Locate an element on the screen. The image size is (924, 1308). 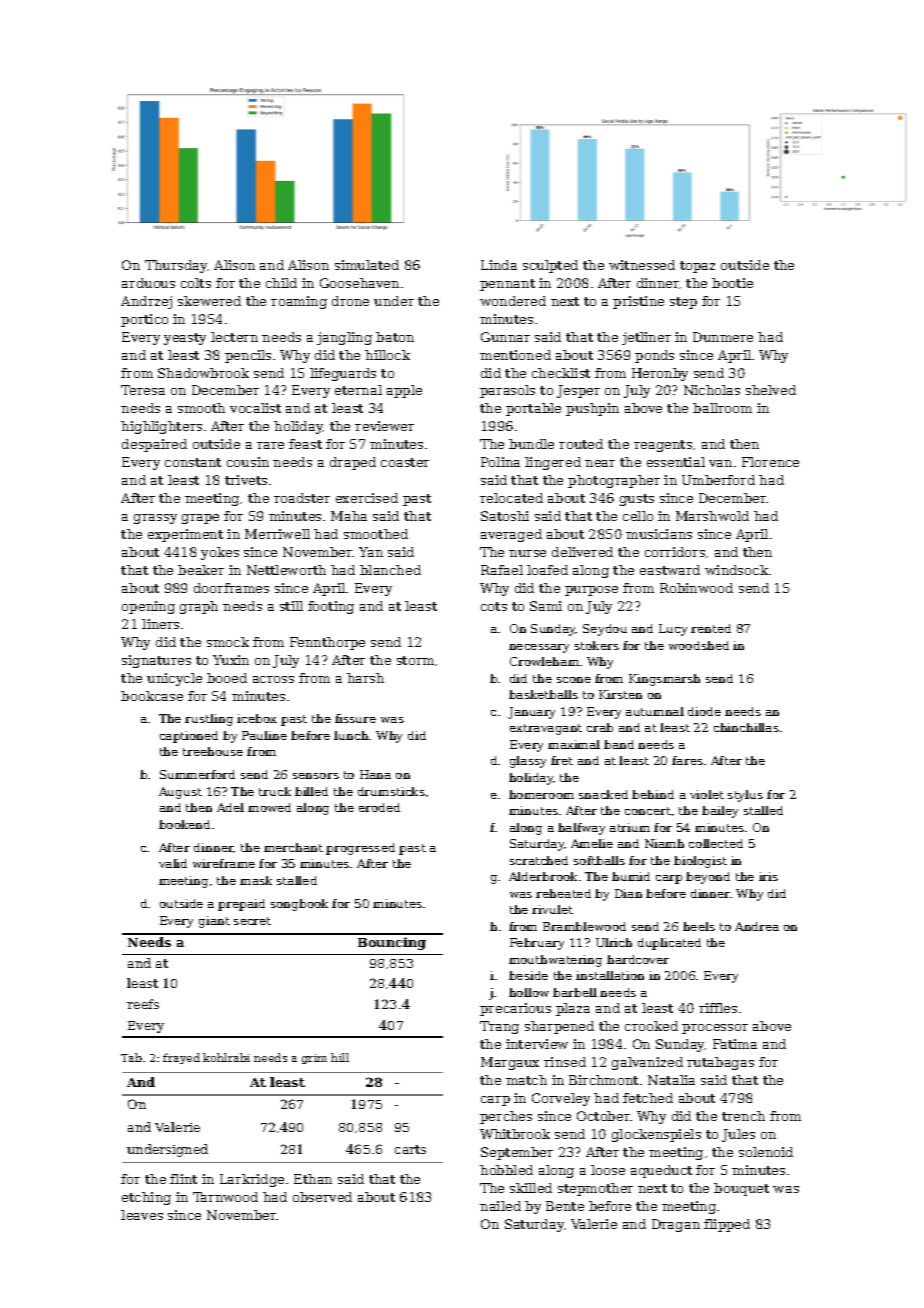
beside is located at coordinates (528, 975).
